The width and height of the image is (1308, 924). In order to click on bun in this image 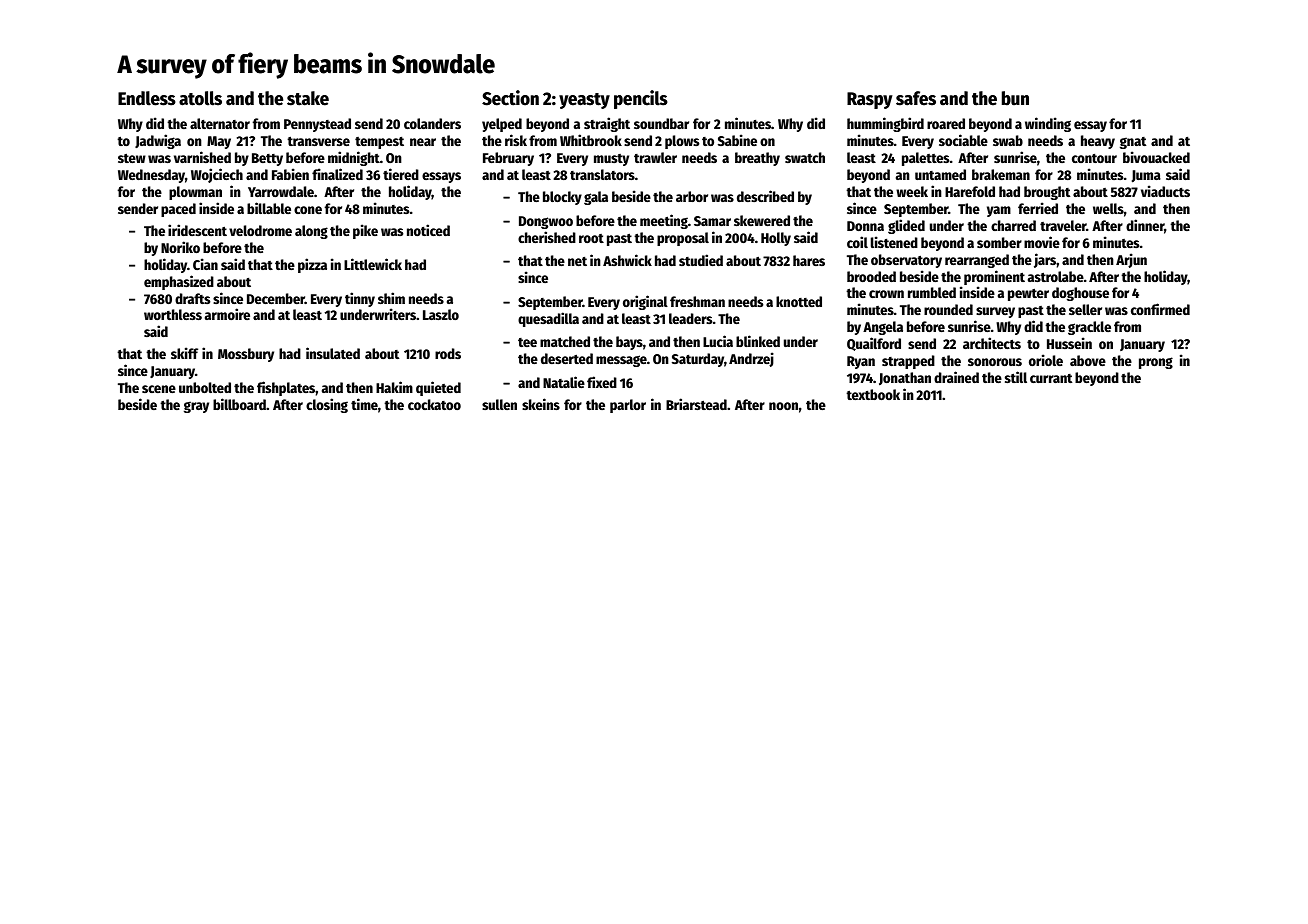, I will do `click(1015, 98)`.
